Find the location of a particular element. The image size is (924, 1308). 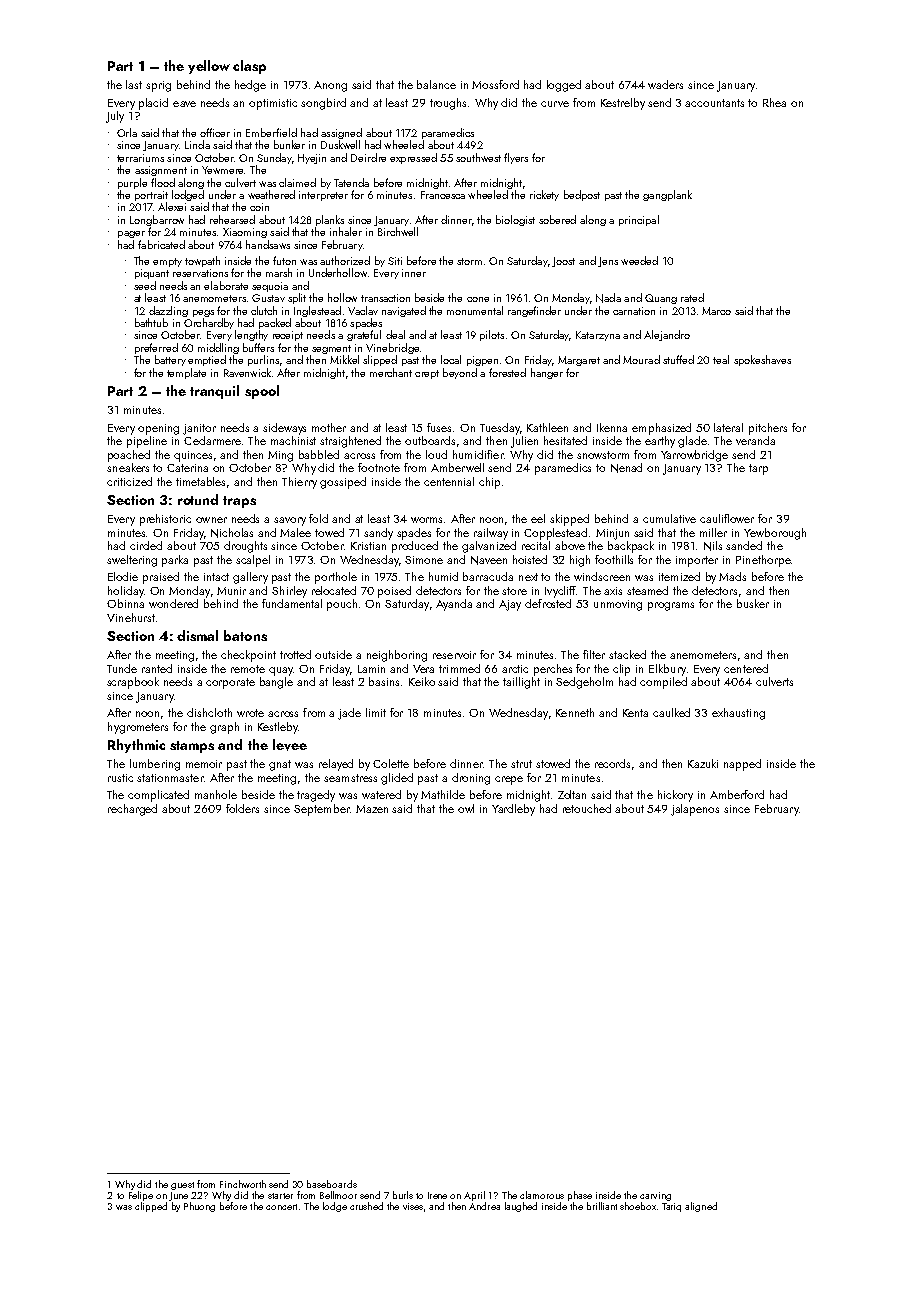

jade is located at coordinates (349, 714).
